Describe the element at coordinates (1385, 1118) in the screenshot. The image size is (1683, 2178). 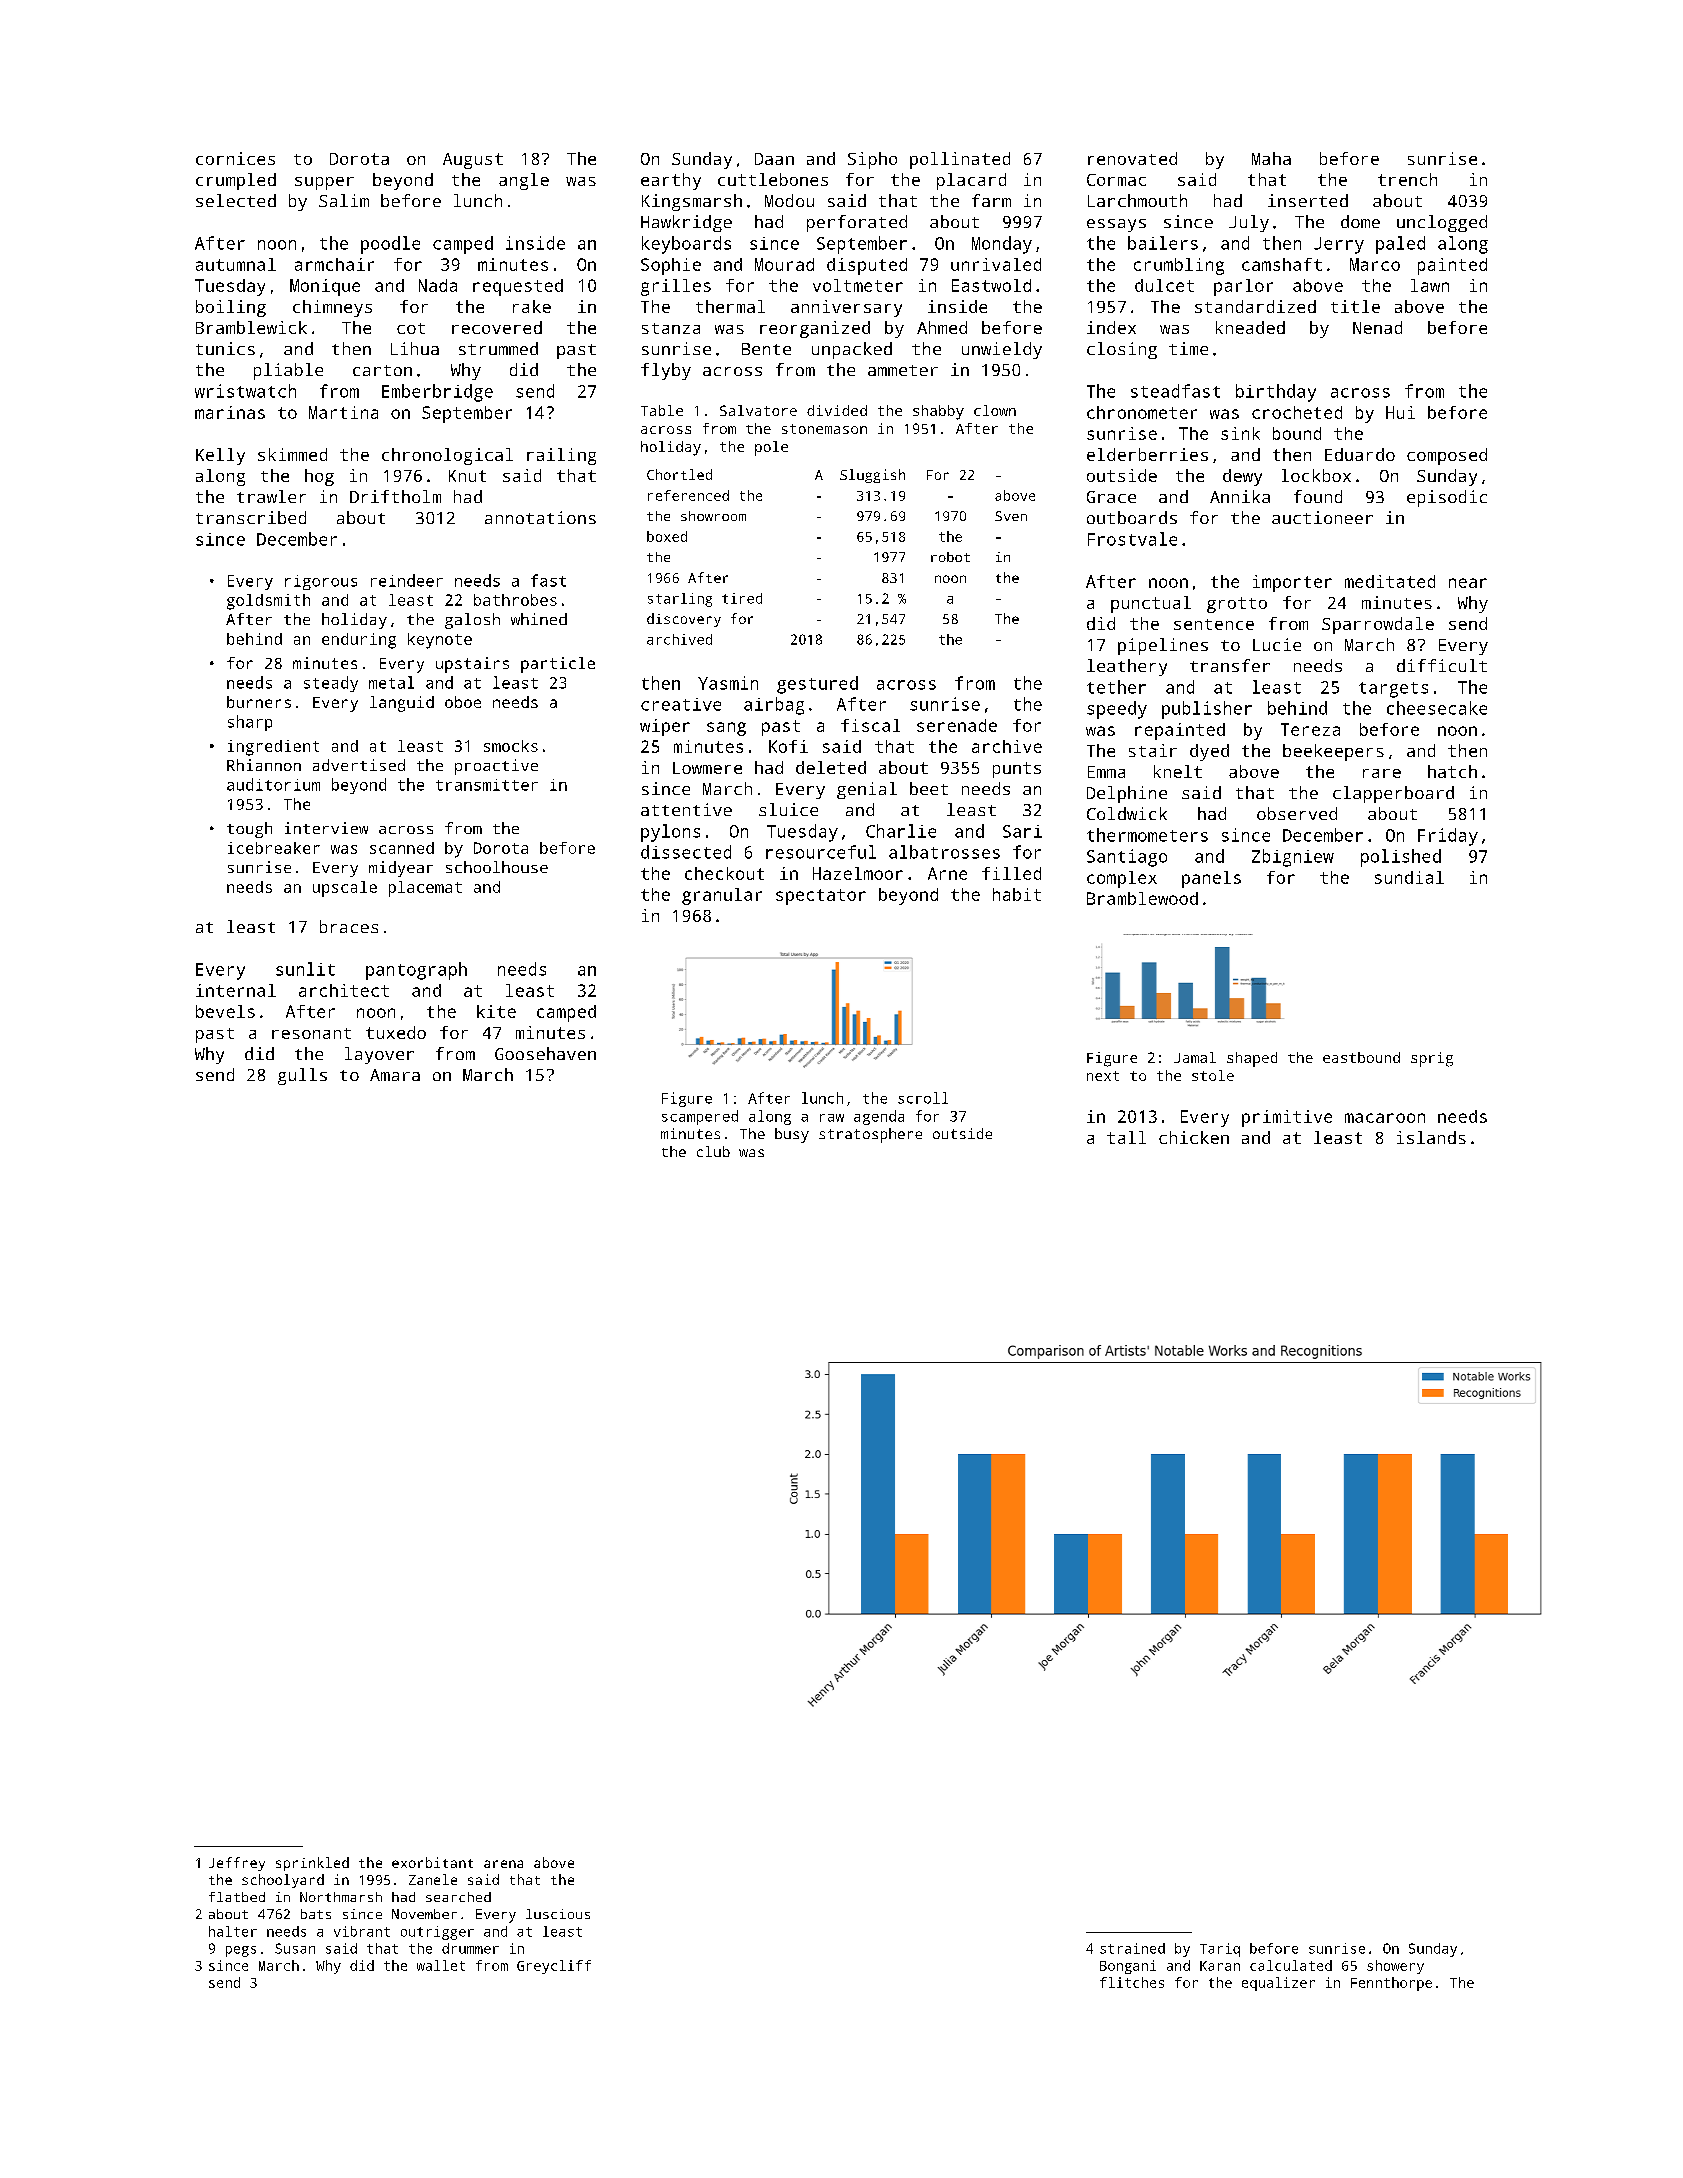
I see `macaroon` at that location.
